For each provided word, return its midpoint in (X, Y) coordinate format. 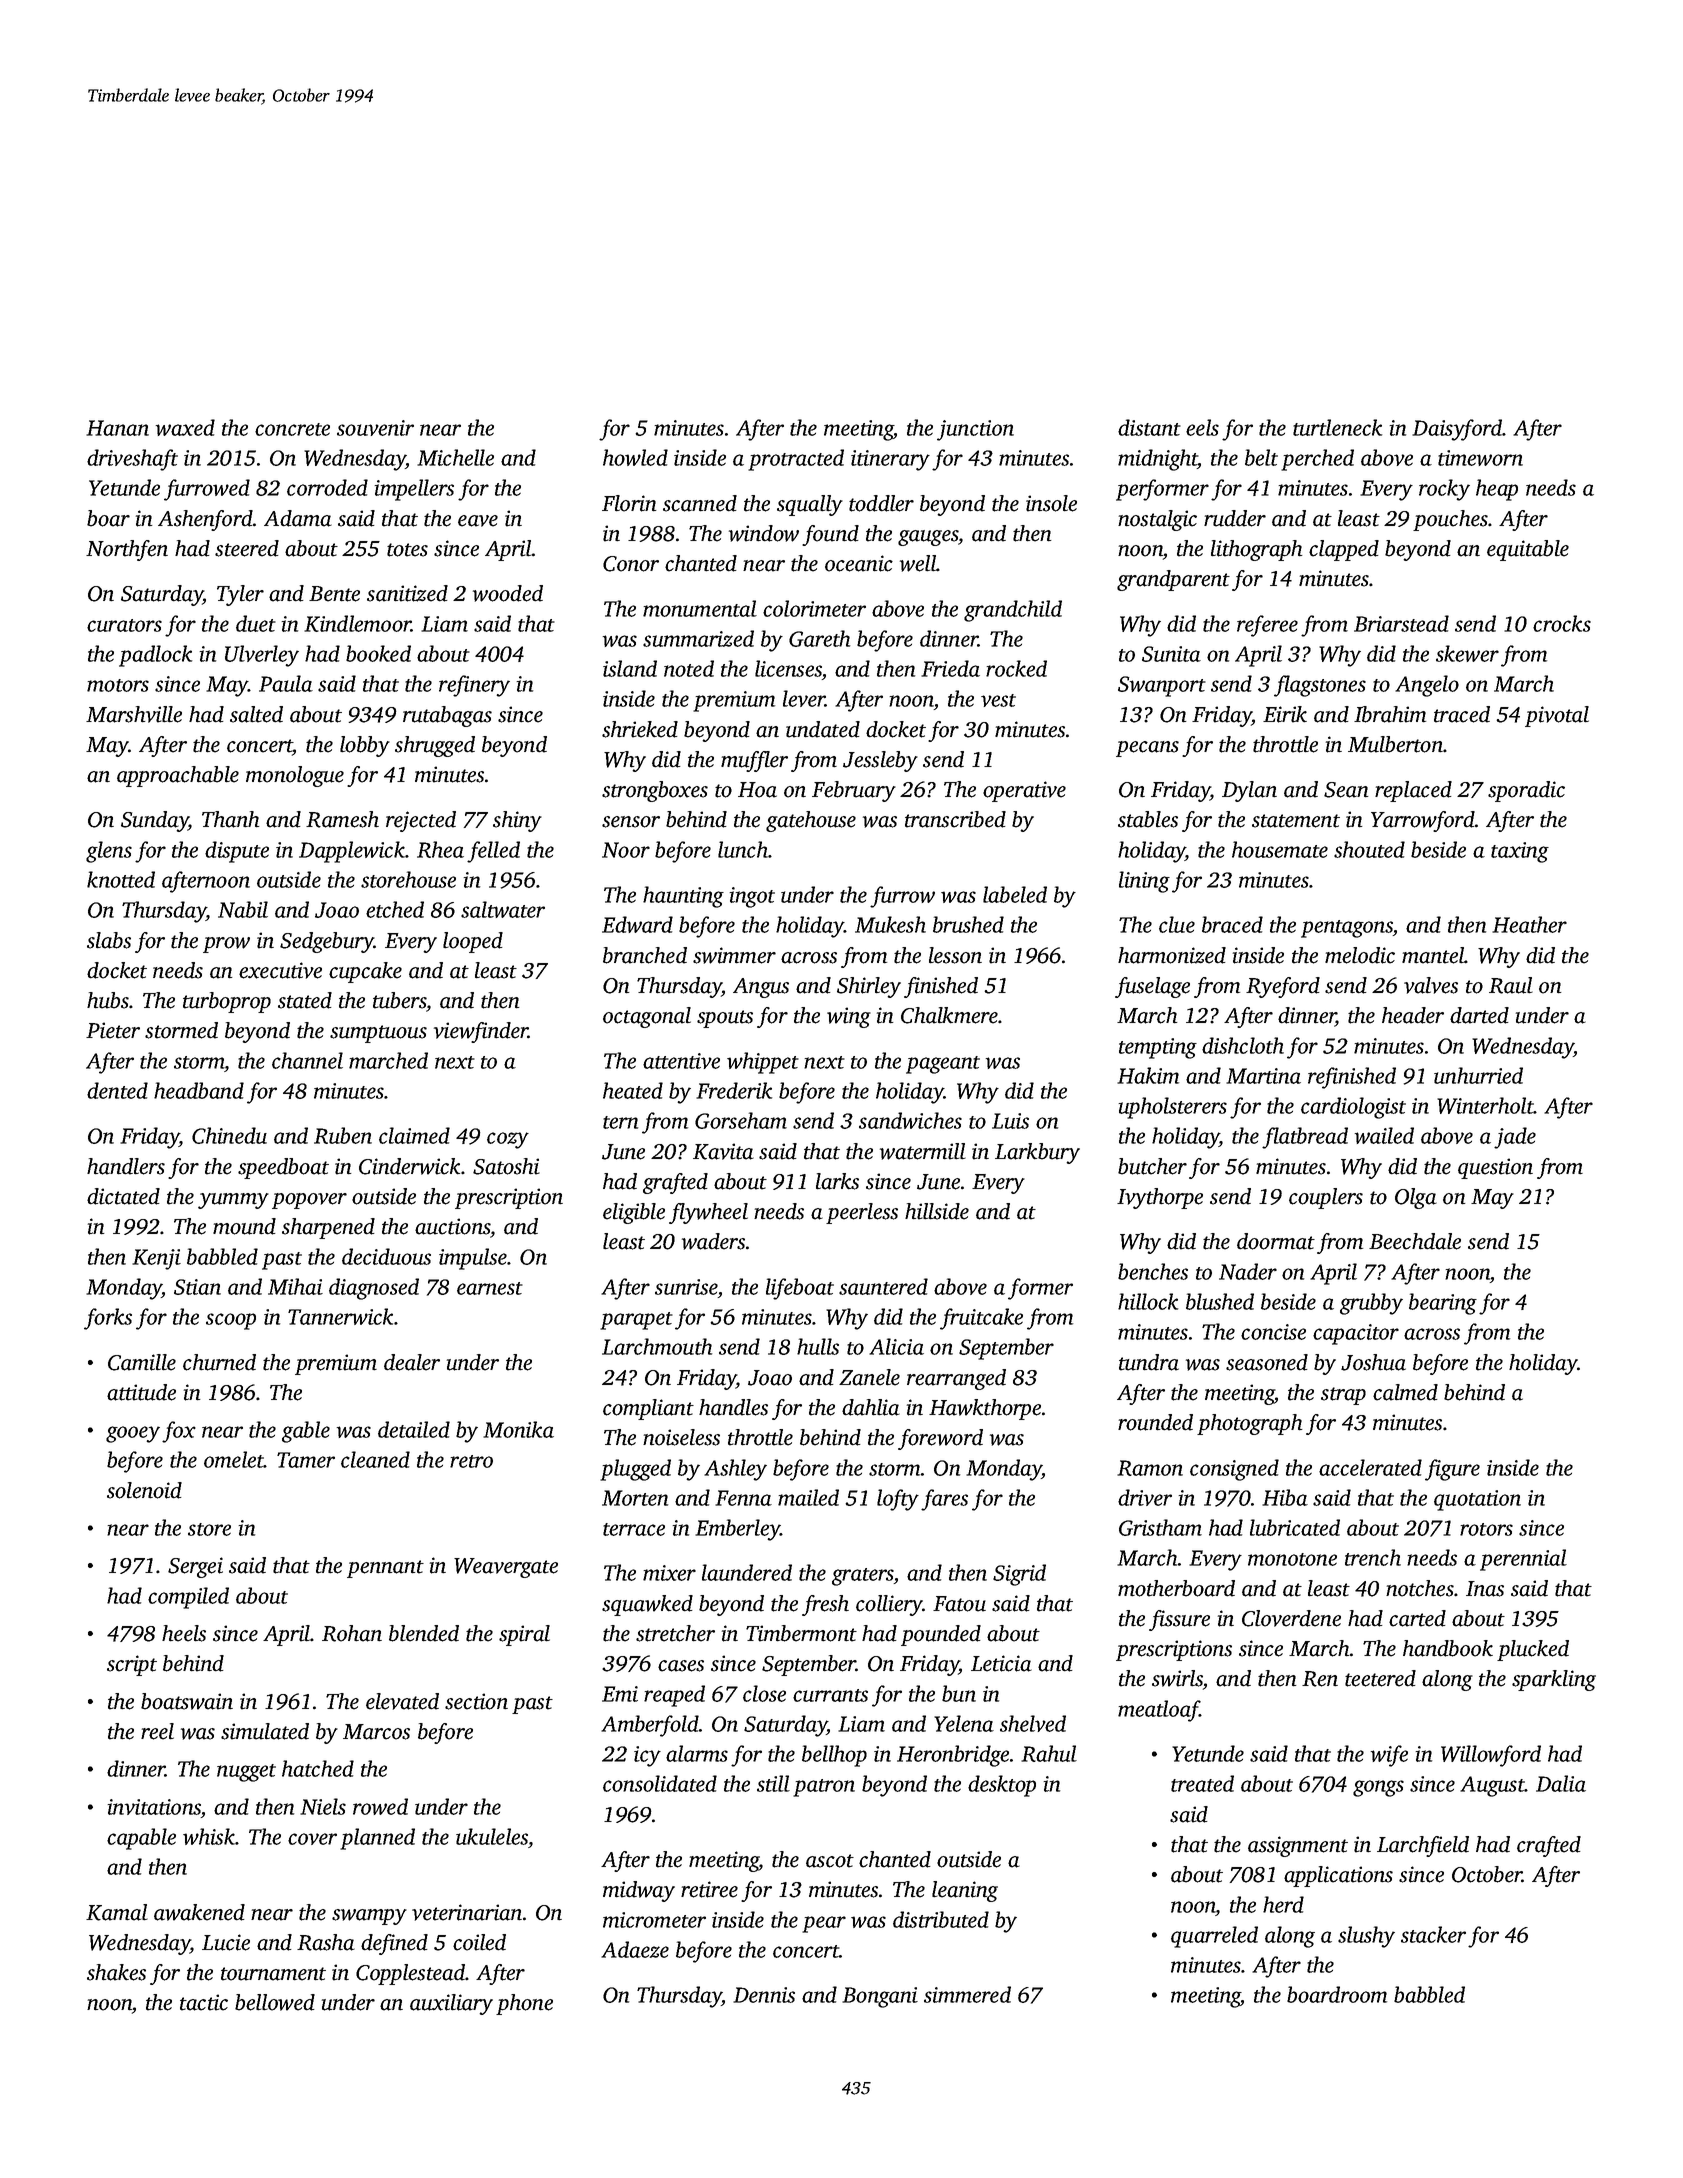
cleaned (375, 1459)
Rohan (352, 1633)
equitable (1528, 550)
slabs (109, 940)
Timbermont (801, 1633)
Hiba (1285, 1497)
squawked (647, 1605)
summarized (698, 638)
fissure (1179, 1620)
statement (1296, 821)
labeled (1015, 894)
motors (118, 685)
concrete (292, 429)
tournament (273, 1974)
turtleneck (1337, 427)
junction (975, 430)
